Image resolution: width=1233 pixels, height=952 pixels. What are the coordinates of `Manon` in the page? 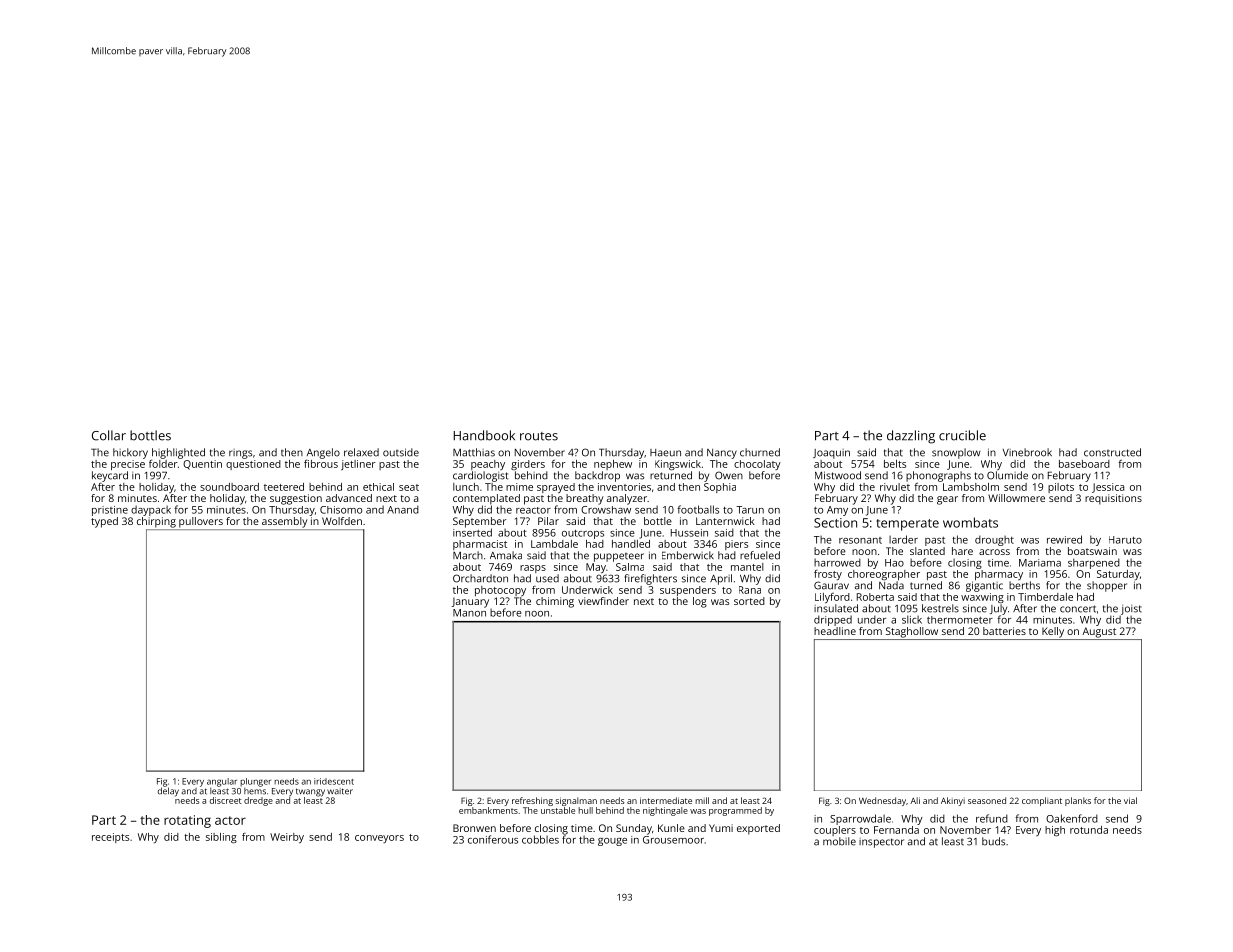 It's located at (469, 613).
